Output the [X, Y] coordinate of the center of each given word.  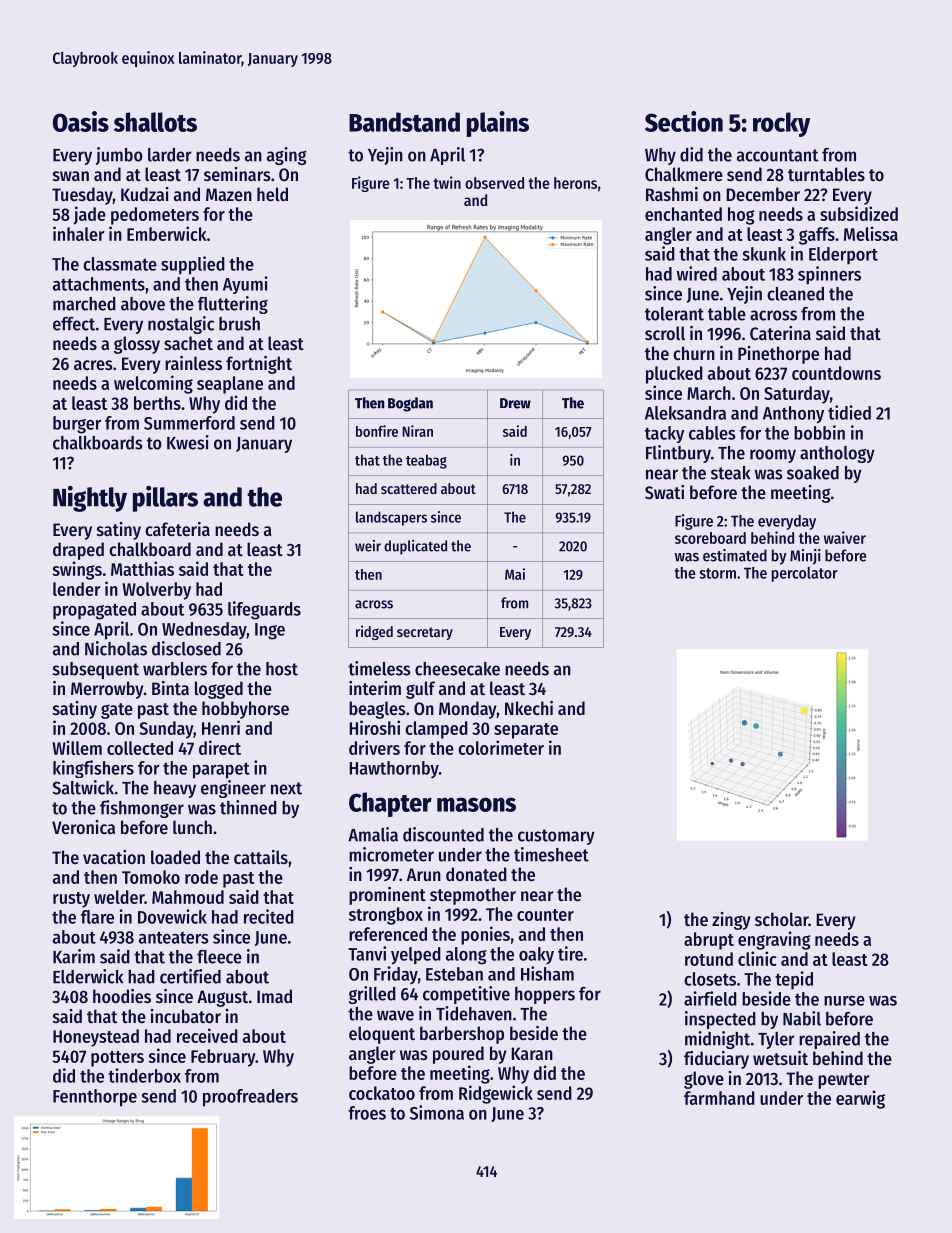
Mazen [229, 194]
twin [447, 182]
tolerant [674, 314]
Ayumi [245, 285]
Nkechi [529, 708]
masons [476, 804]
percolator [805, 574]
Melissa [871, 233]
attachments [99, 284]
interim [375, 688]
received [207, 1035]
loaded [175, 857]
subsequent [96, 670]
